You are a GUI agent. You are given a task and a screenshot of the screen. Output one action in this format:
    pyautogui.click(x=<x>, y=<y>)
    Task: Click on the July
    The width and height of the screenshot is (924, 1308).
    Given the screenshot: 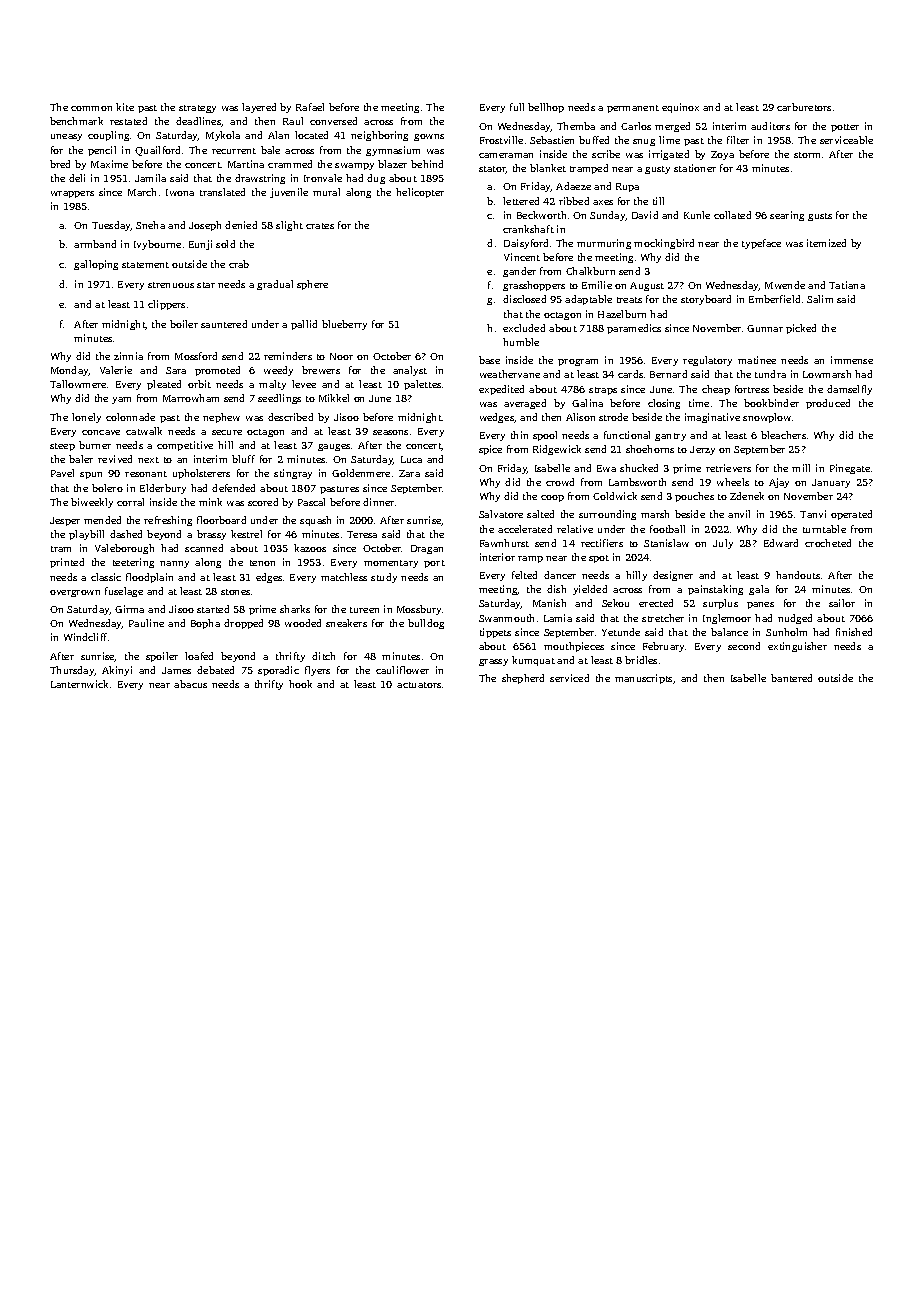 What is the action you would take?
    pyautogui.click(x=723, y=544)
